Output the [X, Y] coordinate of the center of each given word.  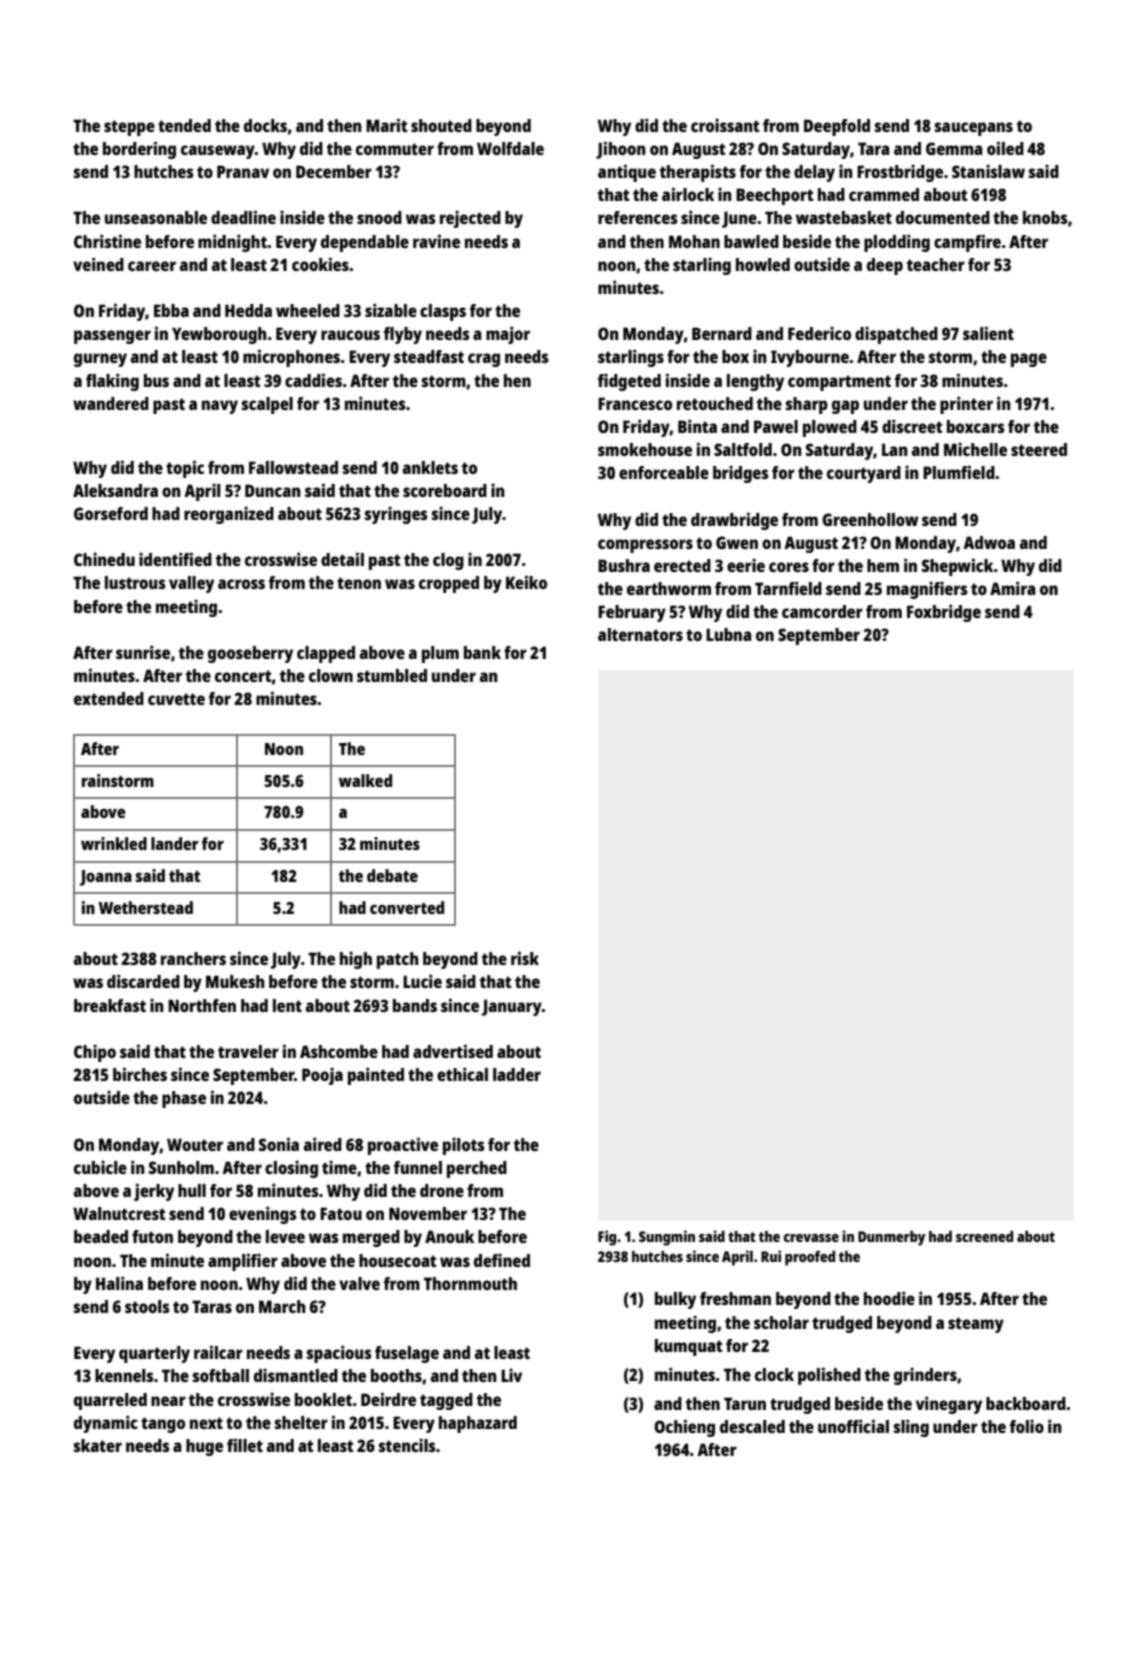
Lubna [728, 634]
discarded [143, 981]
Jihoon [621, 150]
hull [192, 1190]
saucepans [974, 129]
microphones [291, 358]
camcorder [822, 611]
